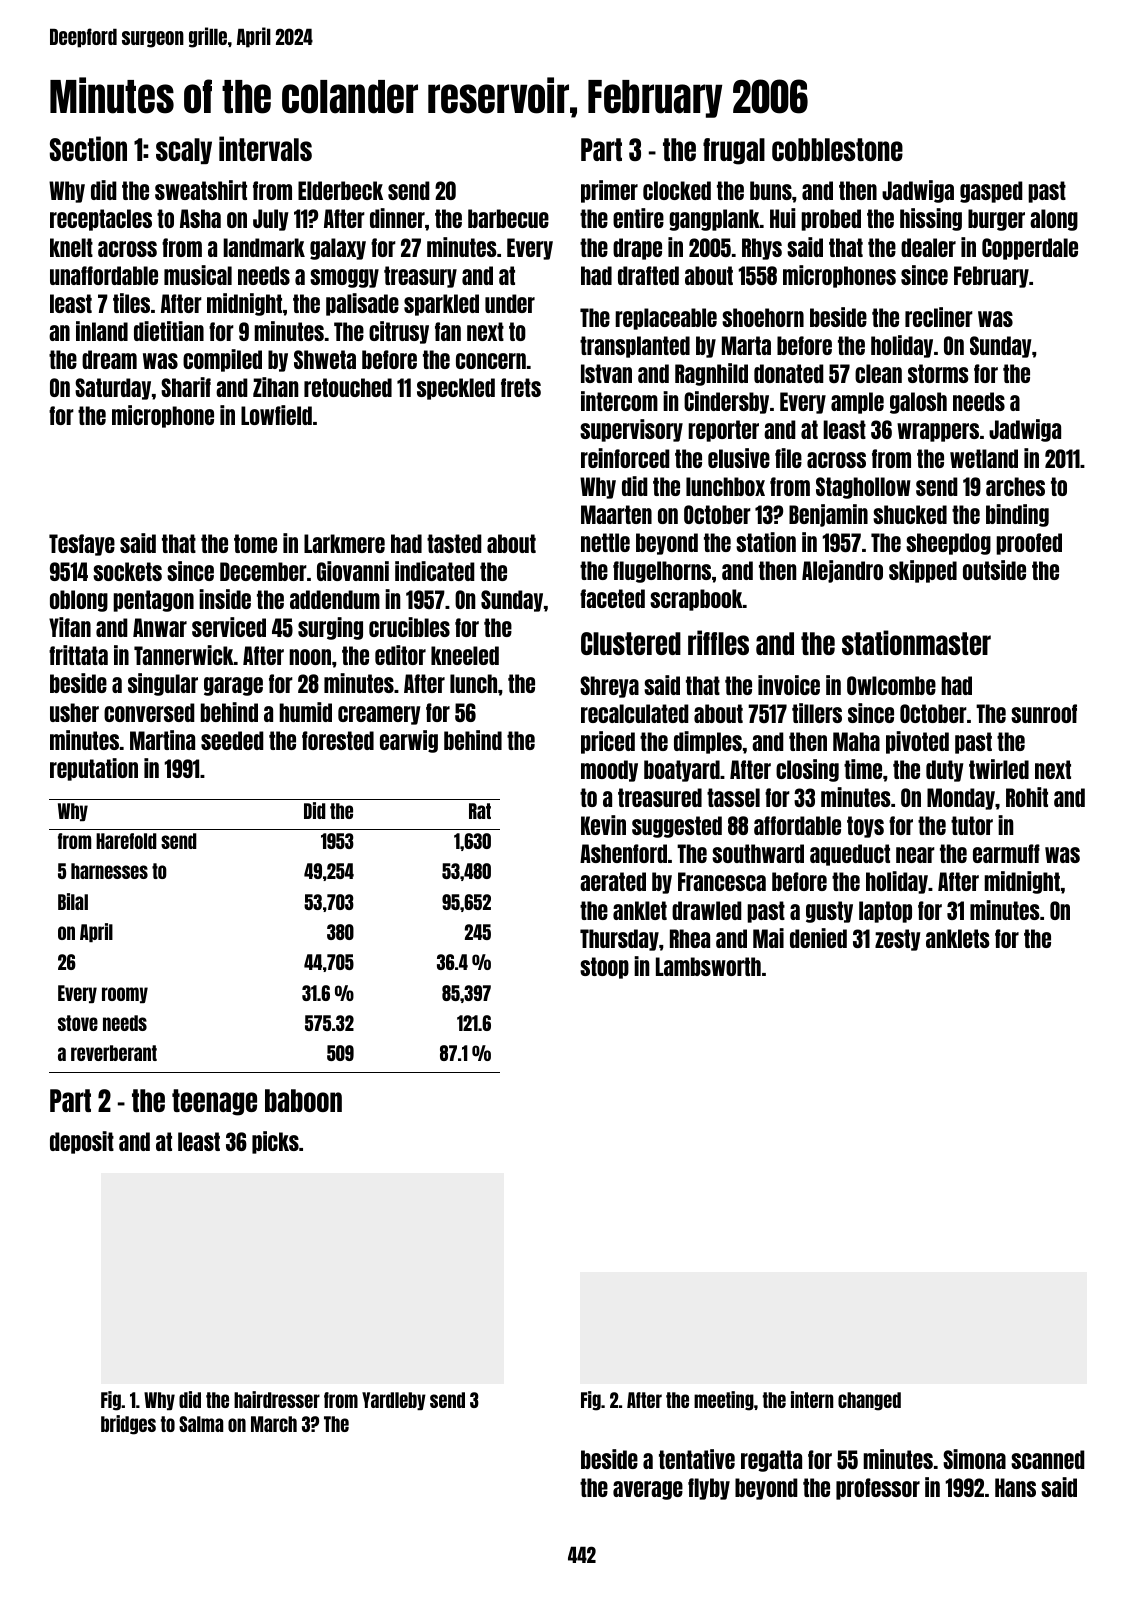 The image size is (1136, 1607). Describe the element at coordinates (898, 940) in the document. I see `zesty` at that location.
